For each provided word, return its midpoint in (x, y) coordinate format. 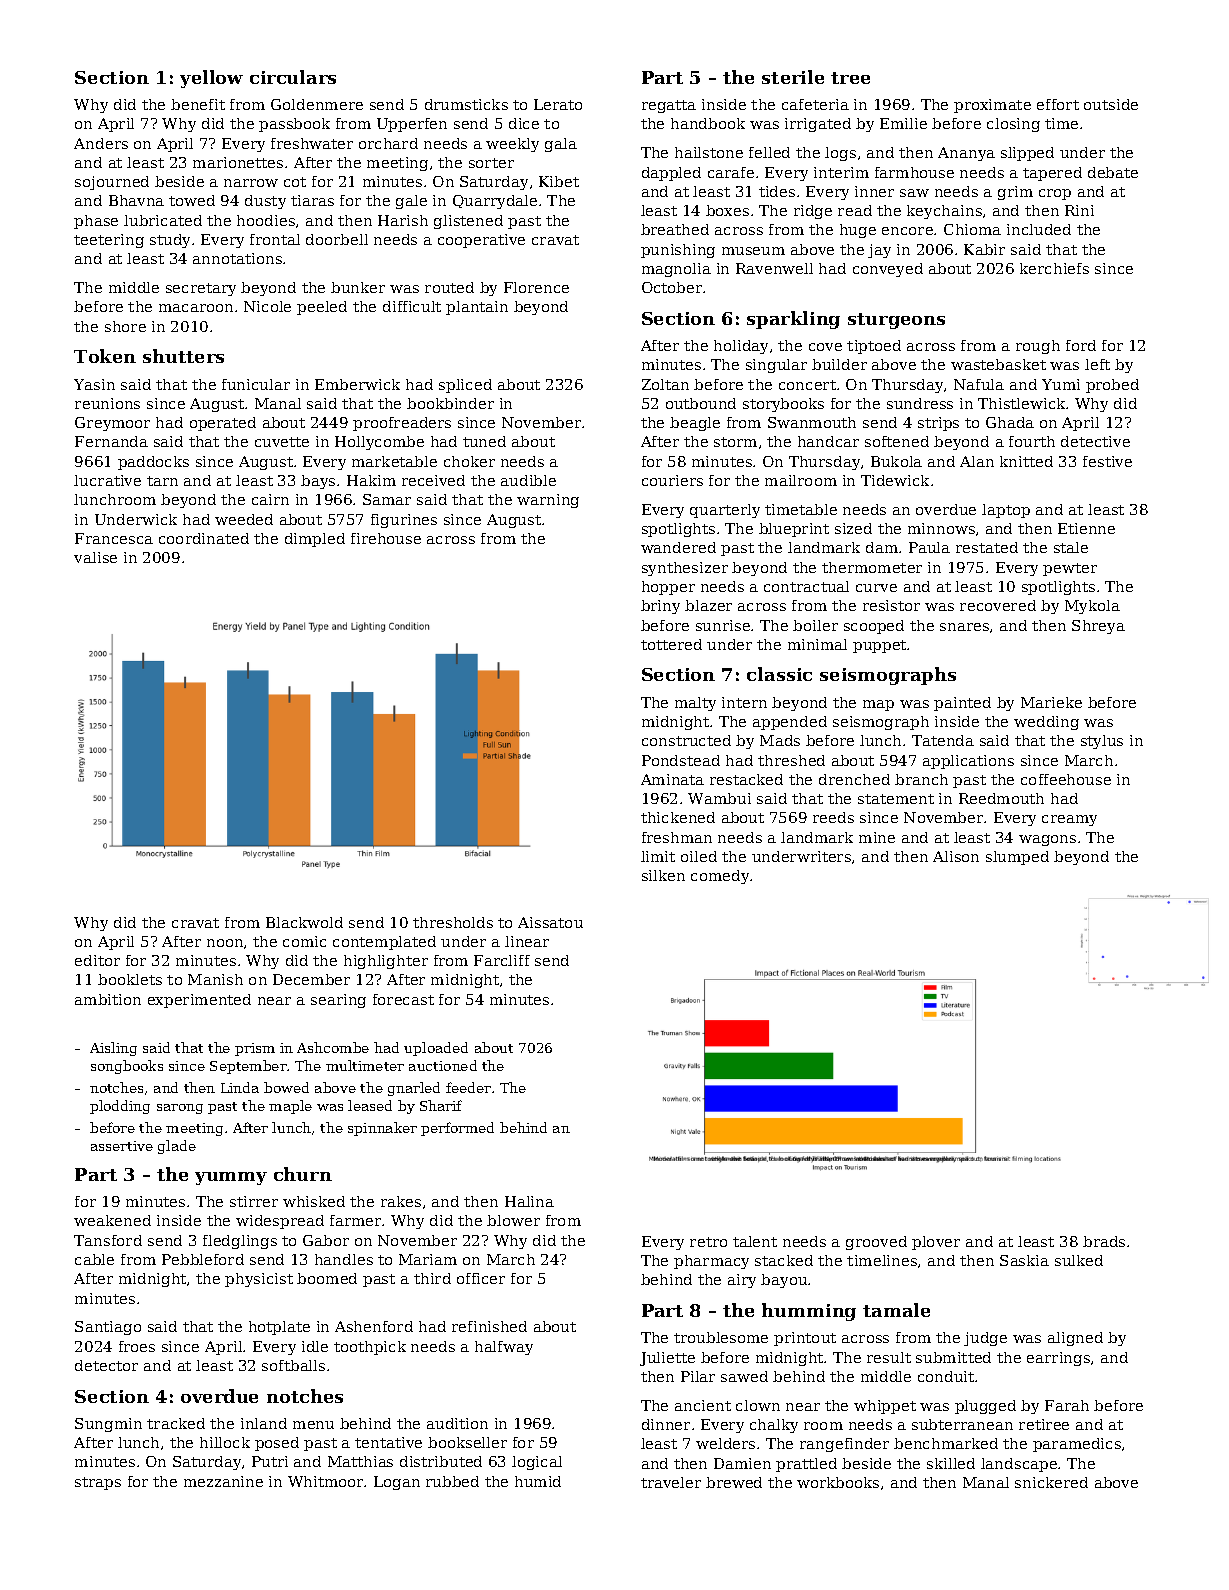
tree (850, 78)
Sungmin (108, 1425)
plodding (120, 1107)
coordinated (204, 538)
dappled (671, 174)
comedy (720, 877)
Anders (101, 143)
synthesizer (685, 569)
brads (1104, 1241)
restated (987, 547)
